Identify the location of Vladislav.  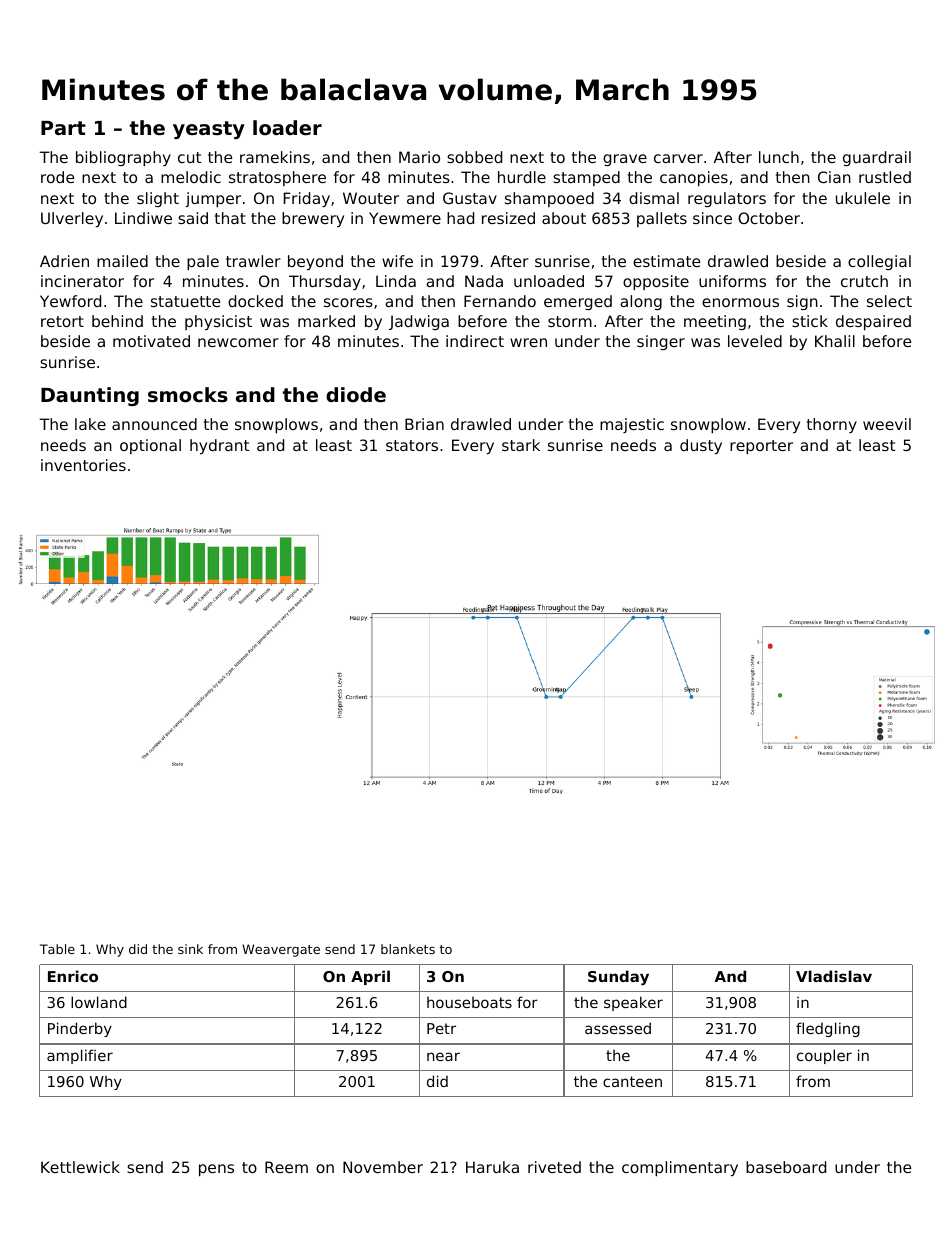
(834, 976).
